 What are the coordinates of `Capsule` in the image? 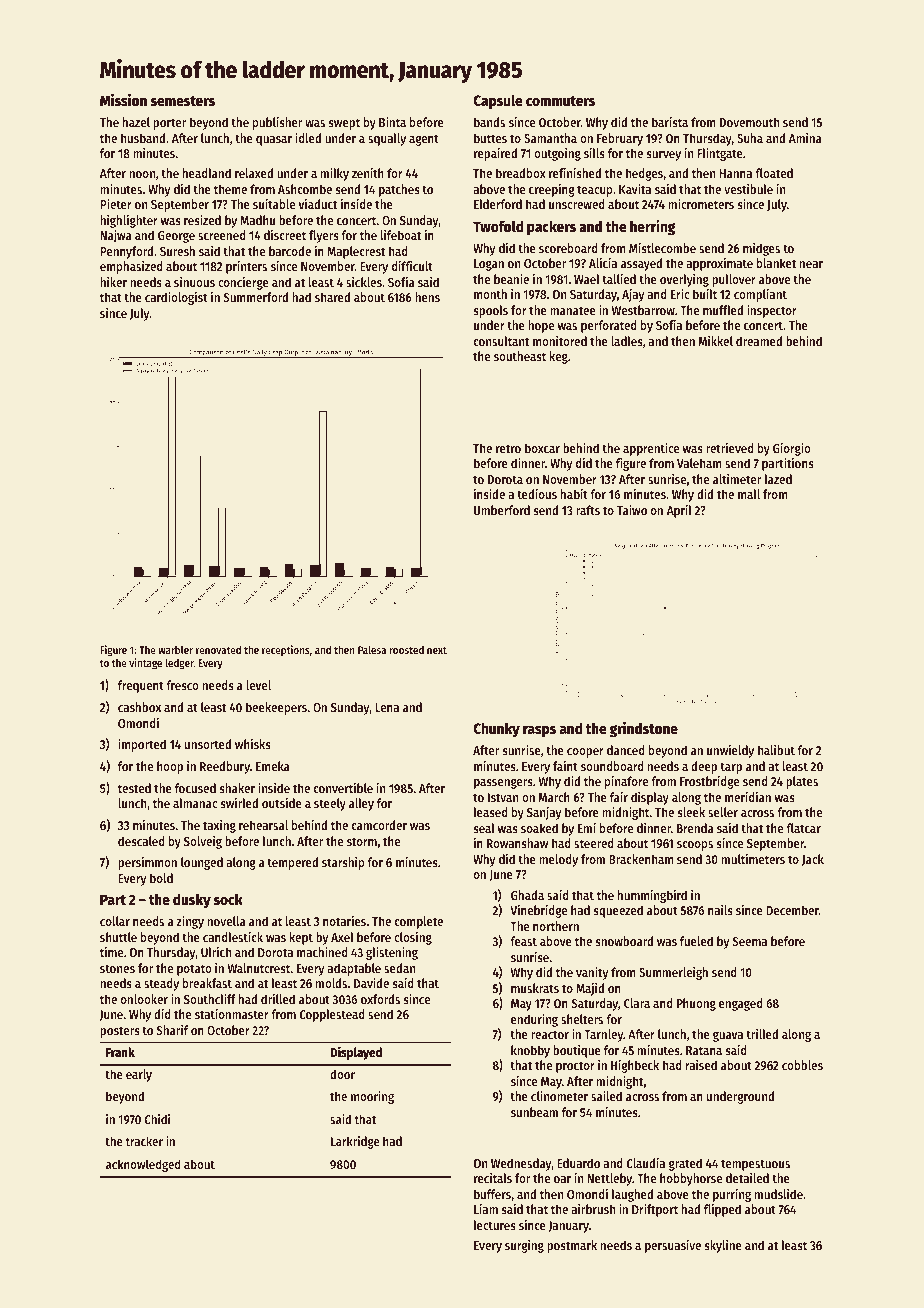 It's located at (498, 102).
